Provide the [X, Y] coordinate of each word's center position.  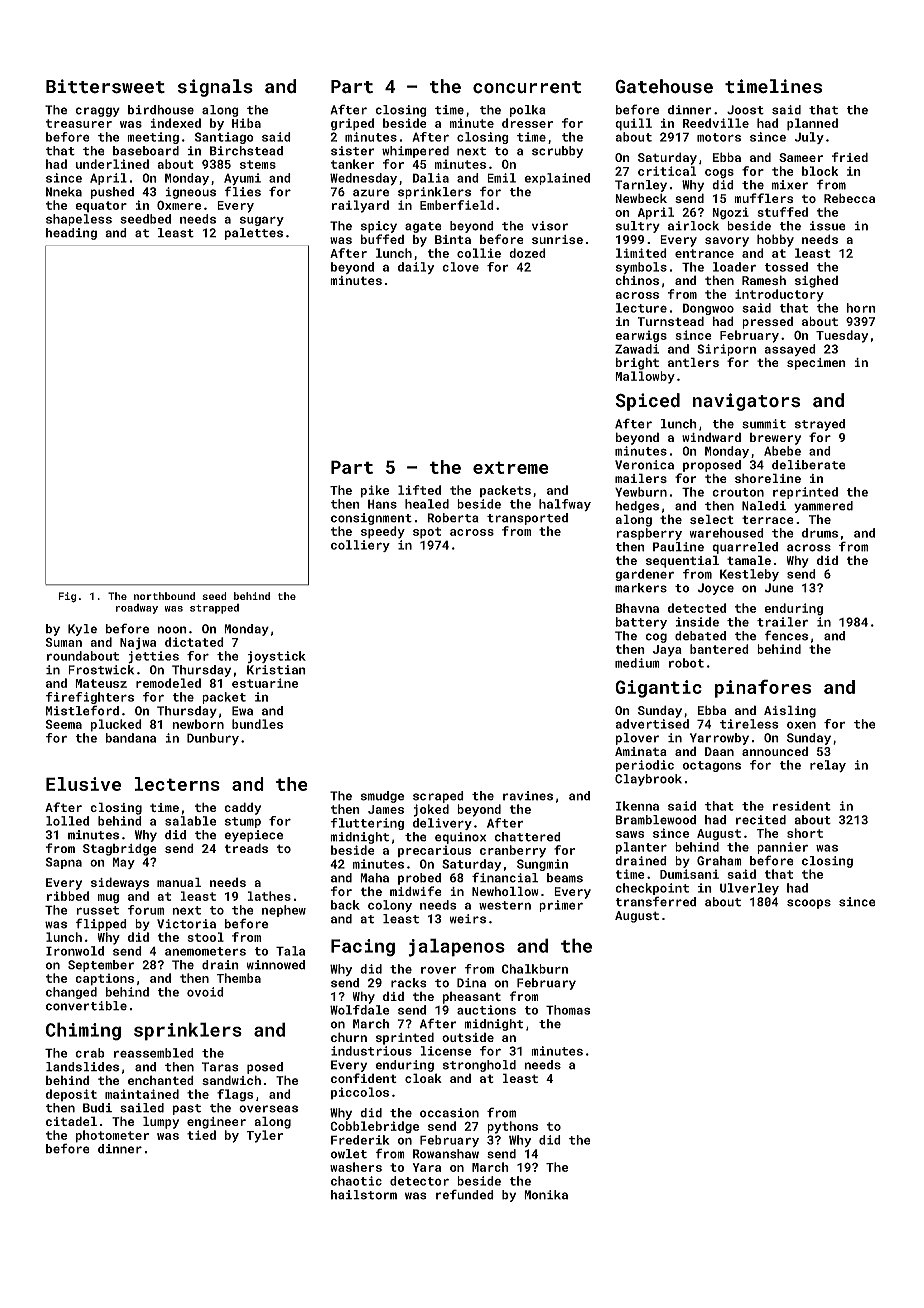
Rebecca [849, 198]
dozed [527, 253]
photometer [112, 1136]
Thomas [568, 1010]
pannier [782, 848]
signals [215, 88]
